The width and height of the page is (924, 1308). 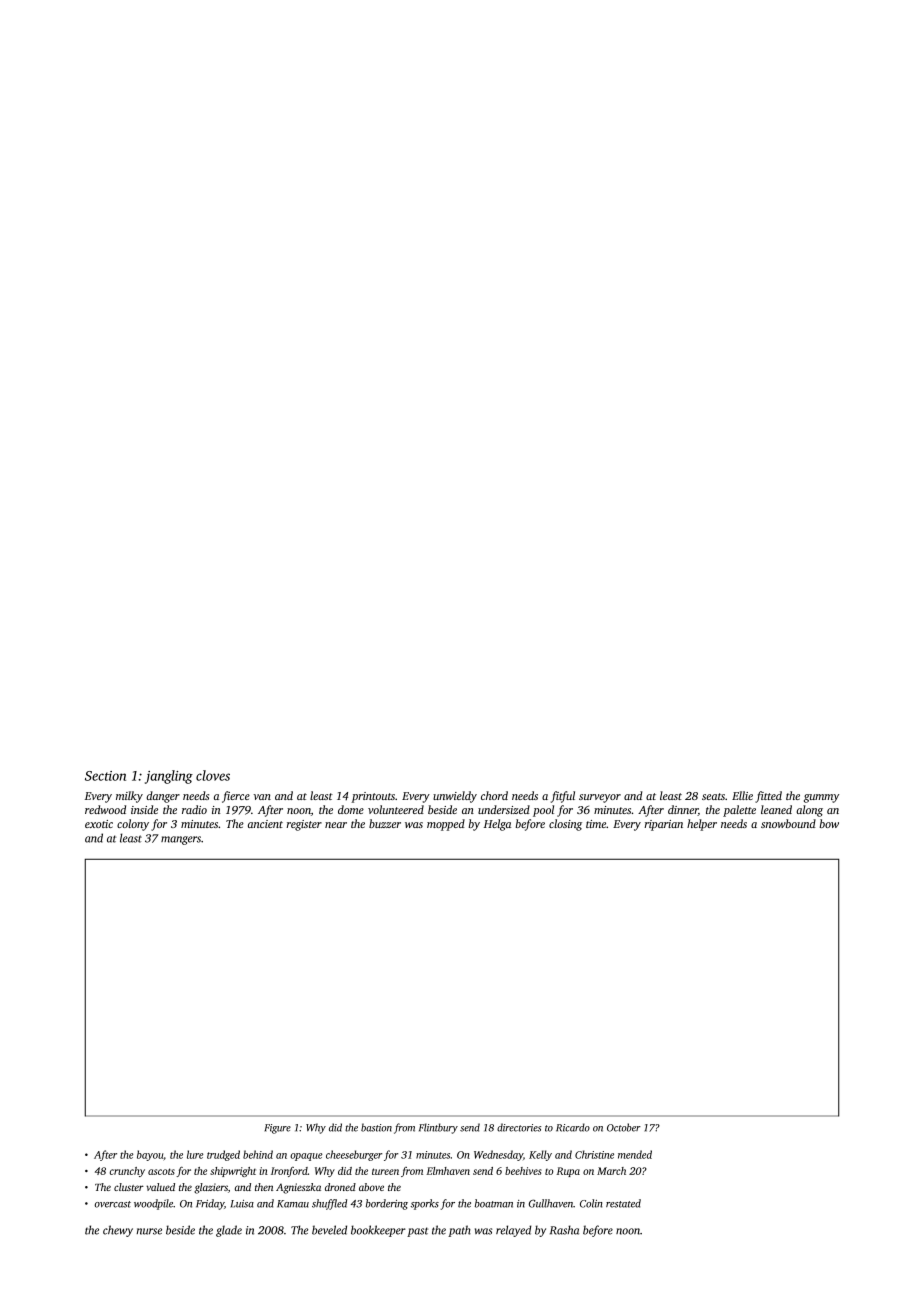 I want to click on near, so click(x=336, y=825).
